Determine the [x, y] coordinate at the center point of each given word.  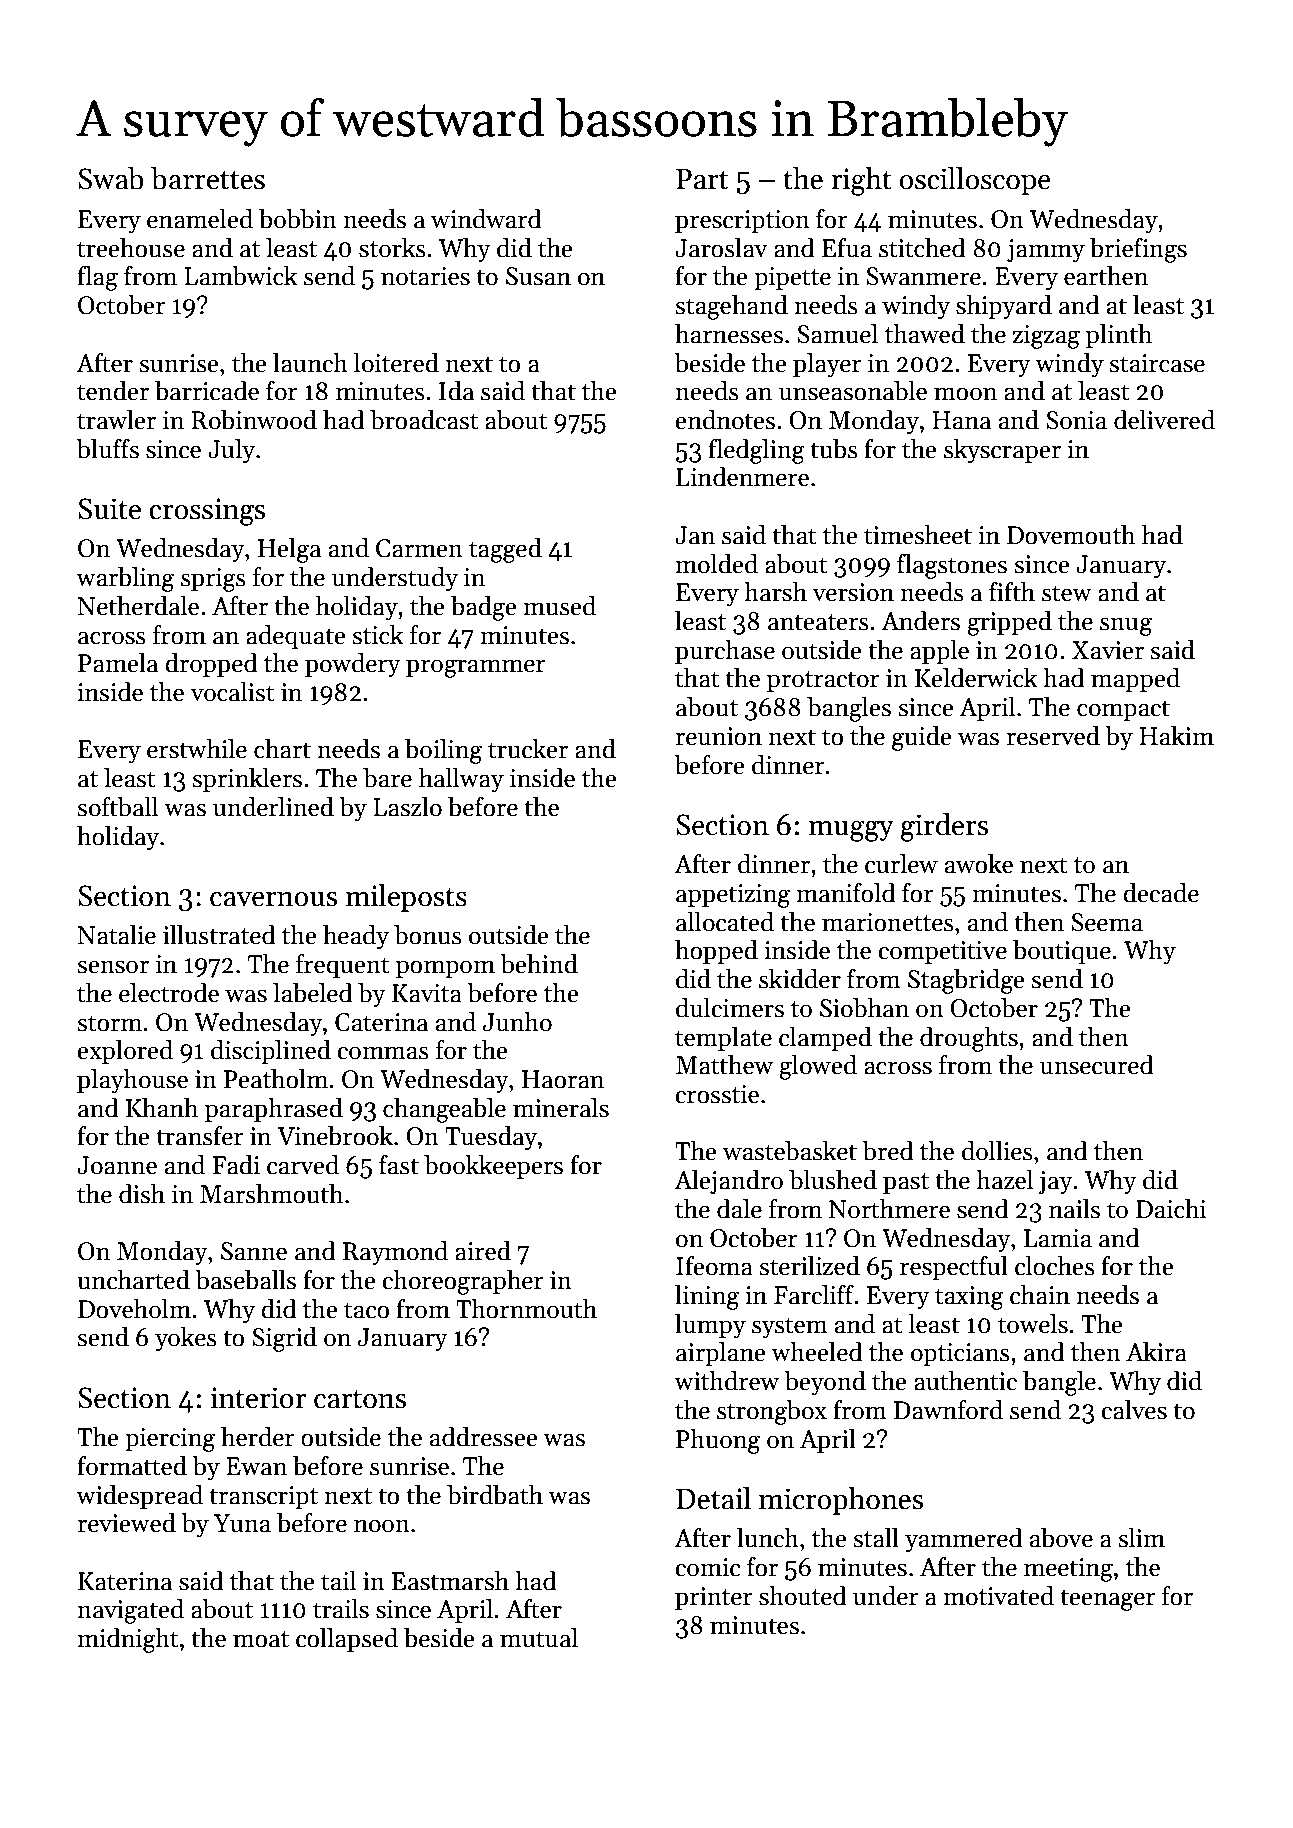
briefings [1138, 250]
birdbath [495, 1495]
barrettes [208, 178]
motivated [998, 1596]
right [861, 181]
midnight [128, 1640]
